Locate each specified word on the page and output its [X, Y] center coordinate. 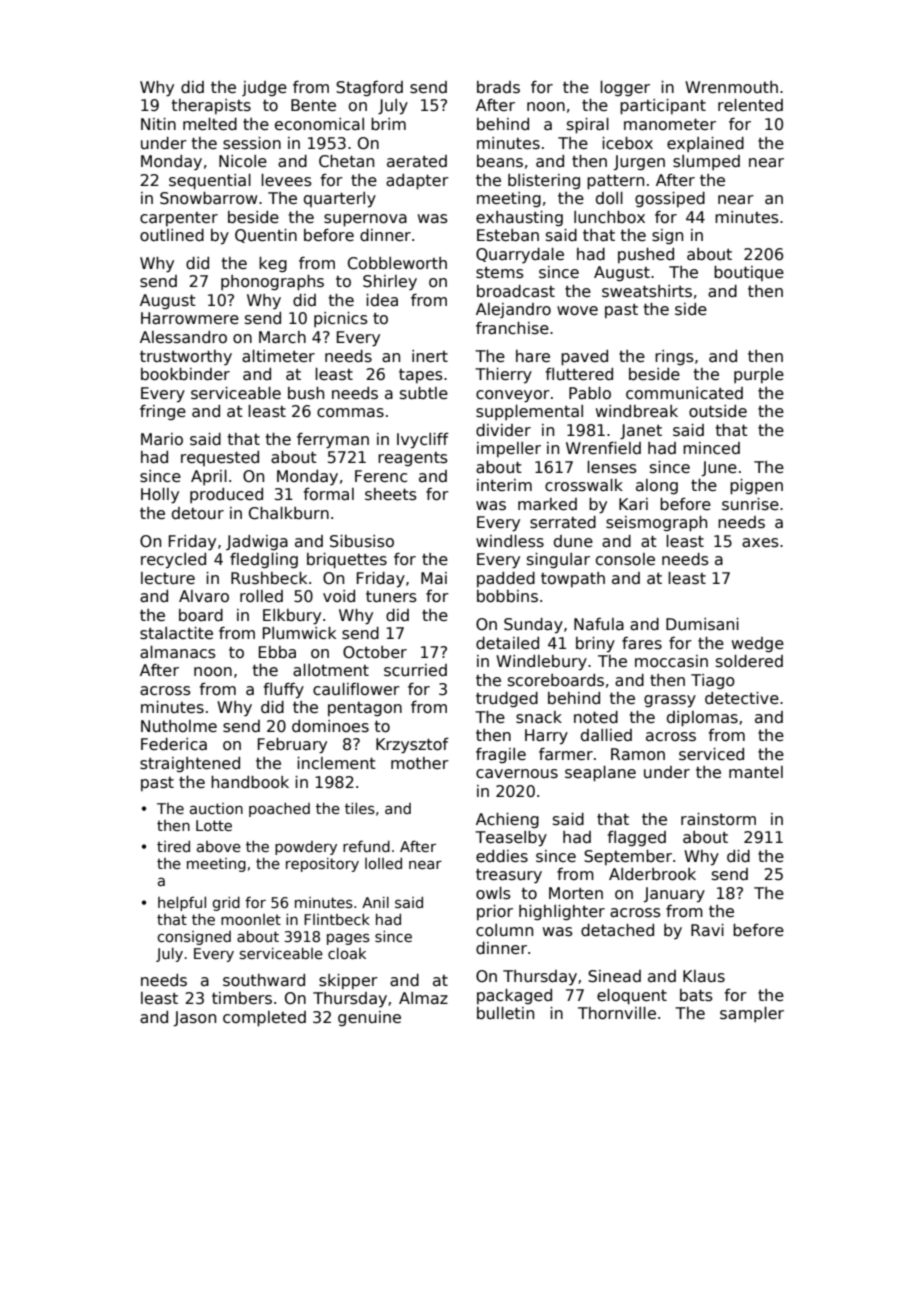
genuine [369, 1018]
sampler [752, 1014]
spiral [588, 126]
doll [609, 198]
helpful [182, 903]
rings [674, 358]
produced [226, 495]
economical [319, 124]
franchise [512, 328]
